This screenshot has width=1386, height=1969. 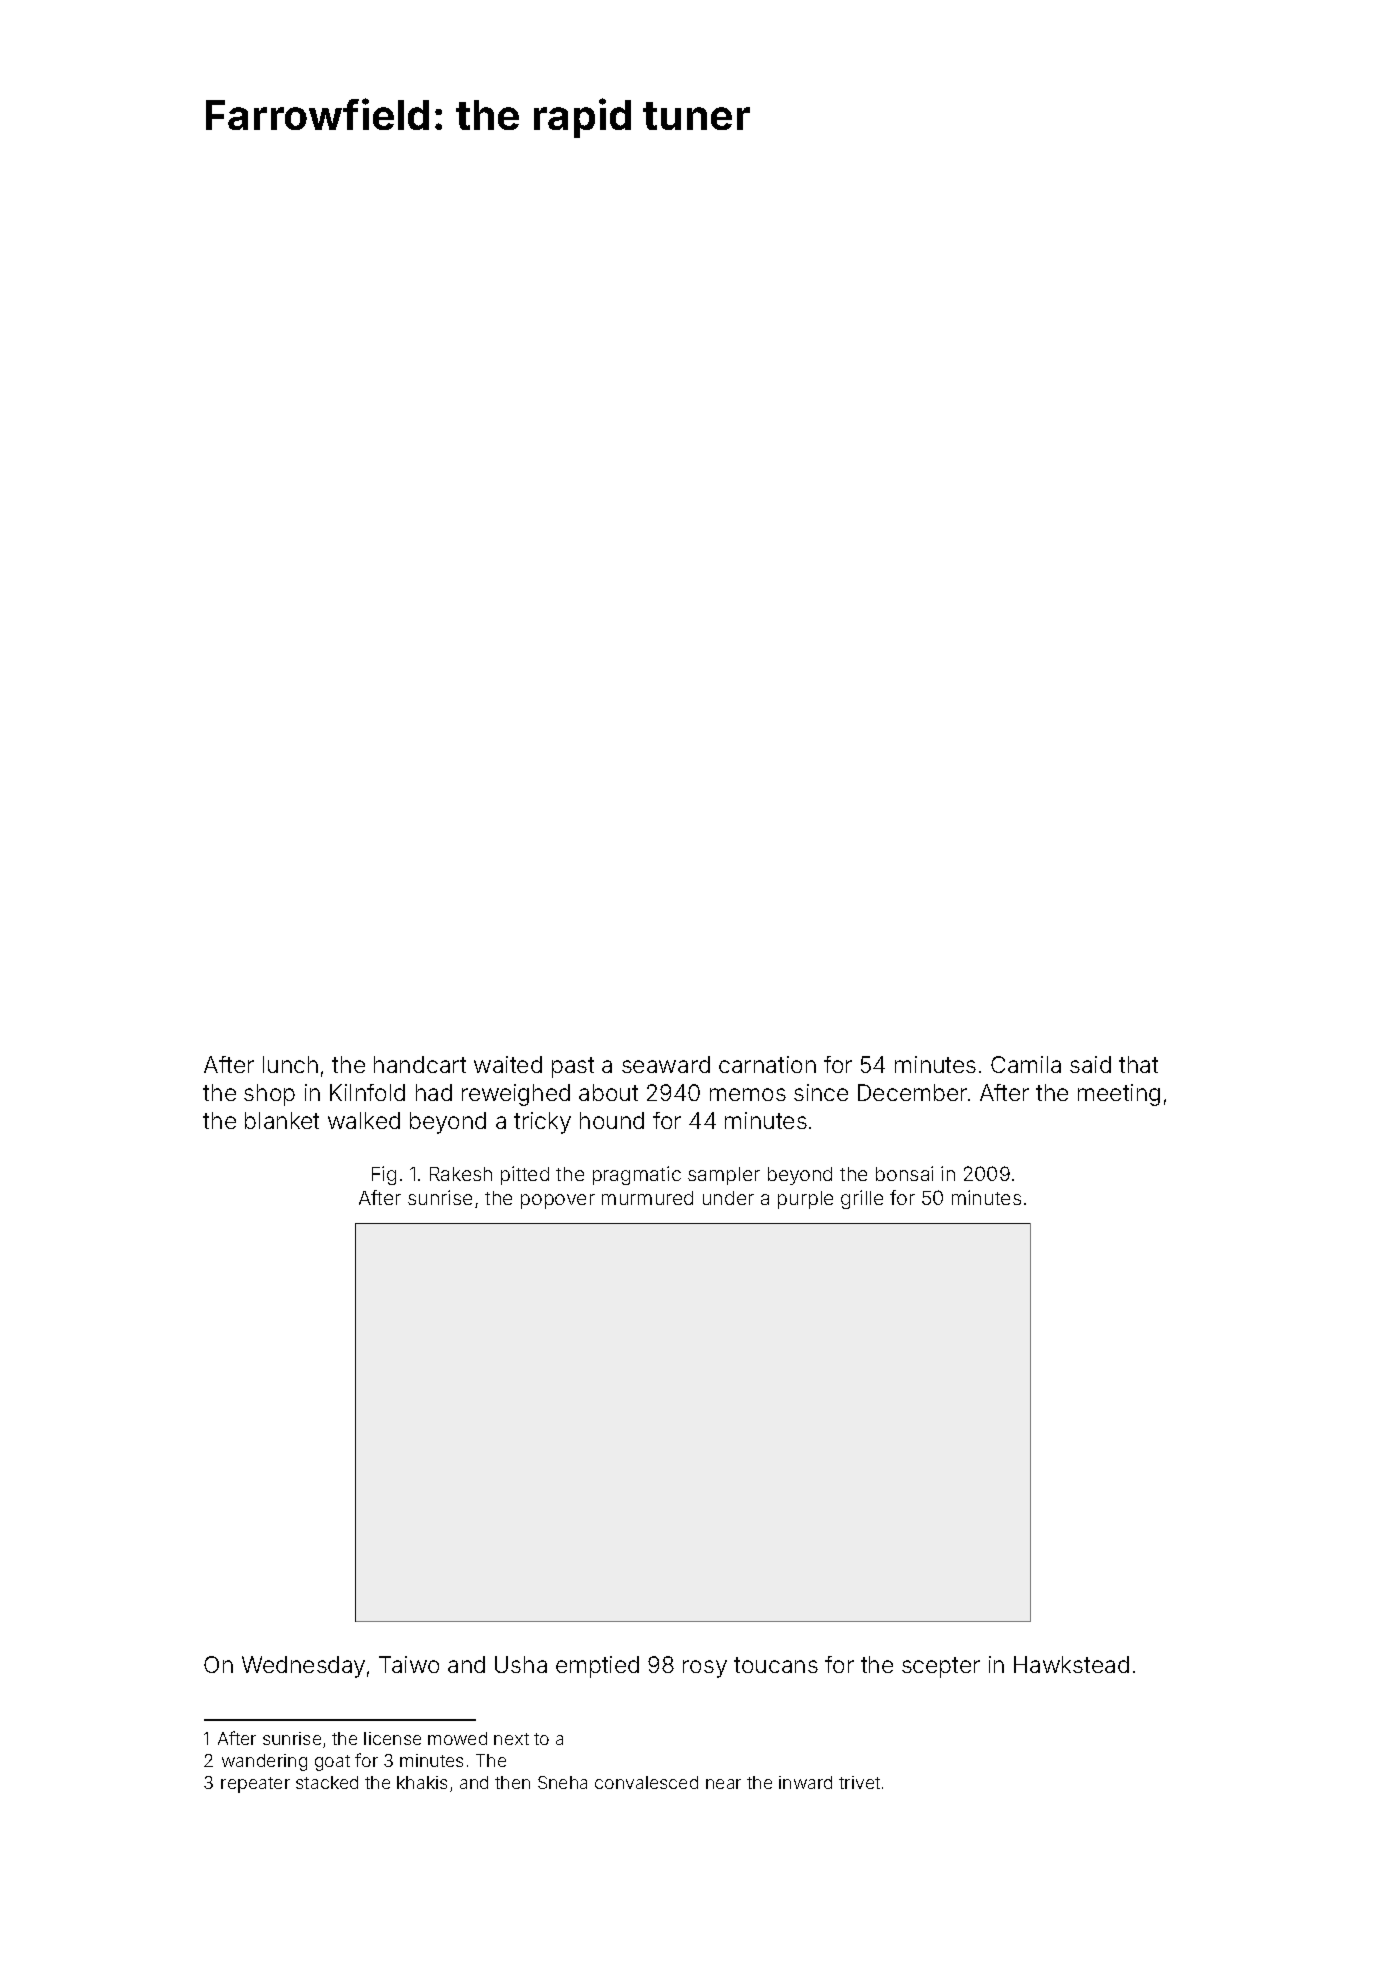 What do you see at coordinates (904, 1173) in the screenshot?
I see `bonsai` at bounding box center [904, 1173].
